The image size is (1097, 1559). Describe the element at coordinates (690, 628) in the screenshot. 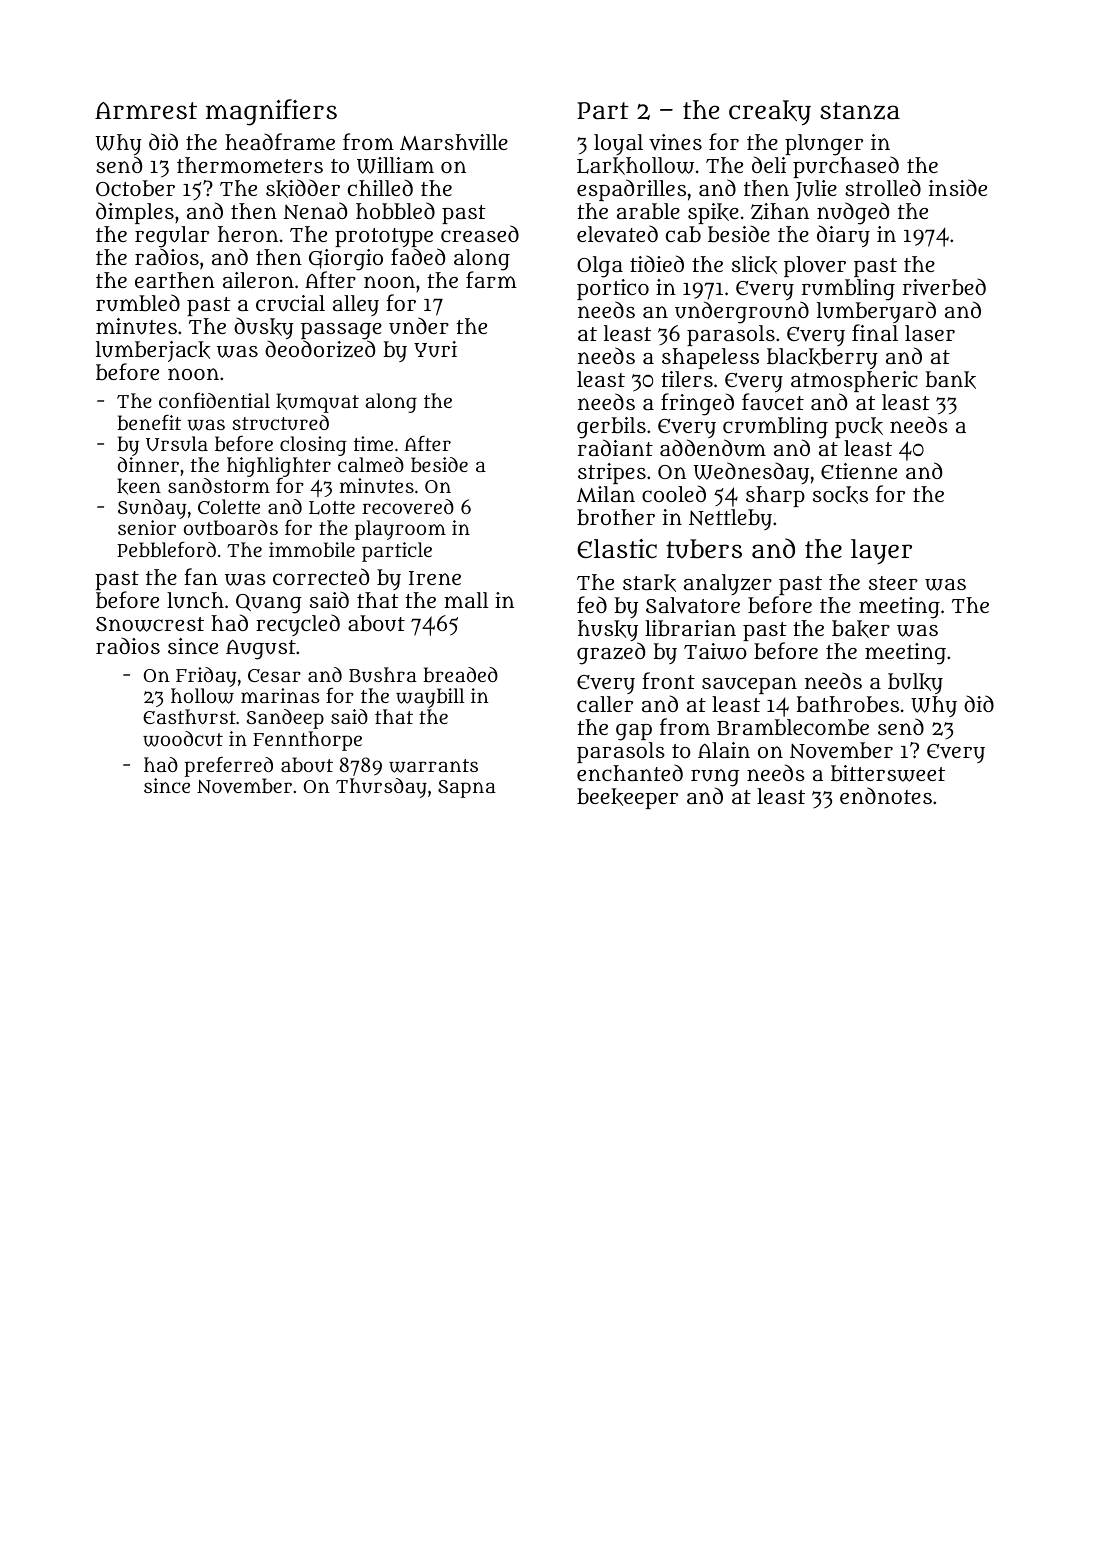

I see `librarian` at that location.
